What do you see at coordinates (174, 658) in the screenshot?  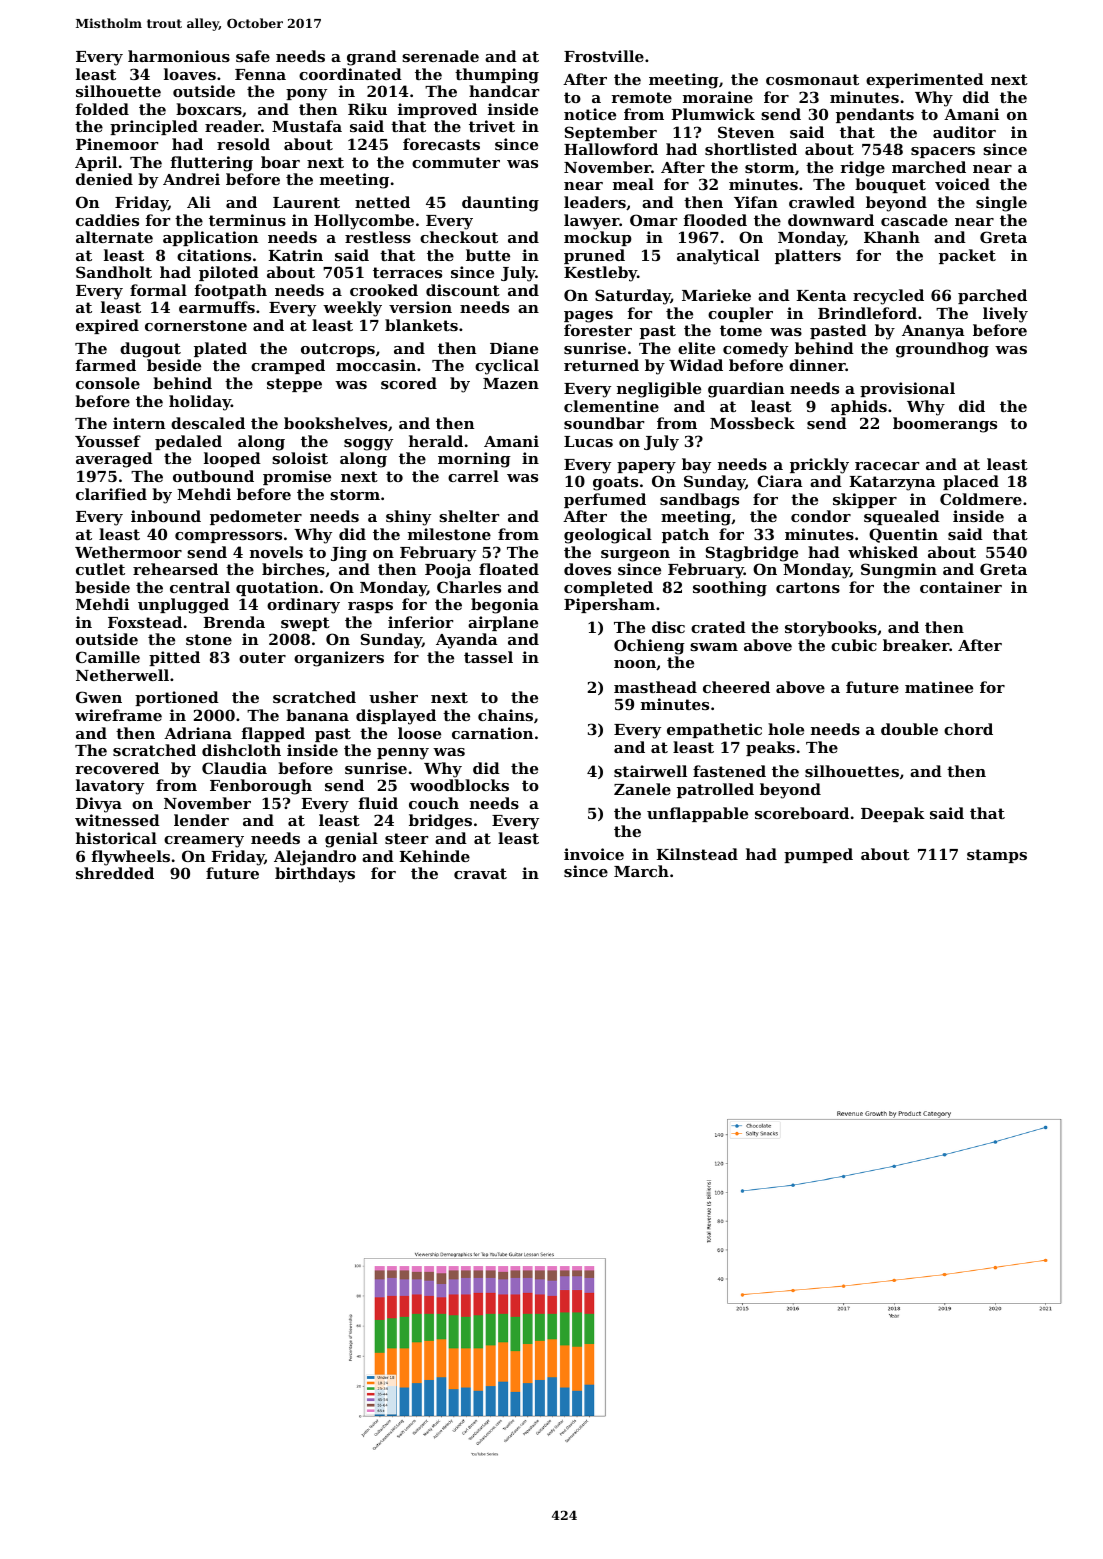 I see `pitted` at bounding box center [174, 658].
